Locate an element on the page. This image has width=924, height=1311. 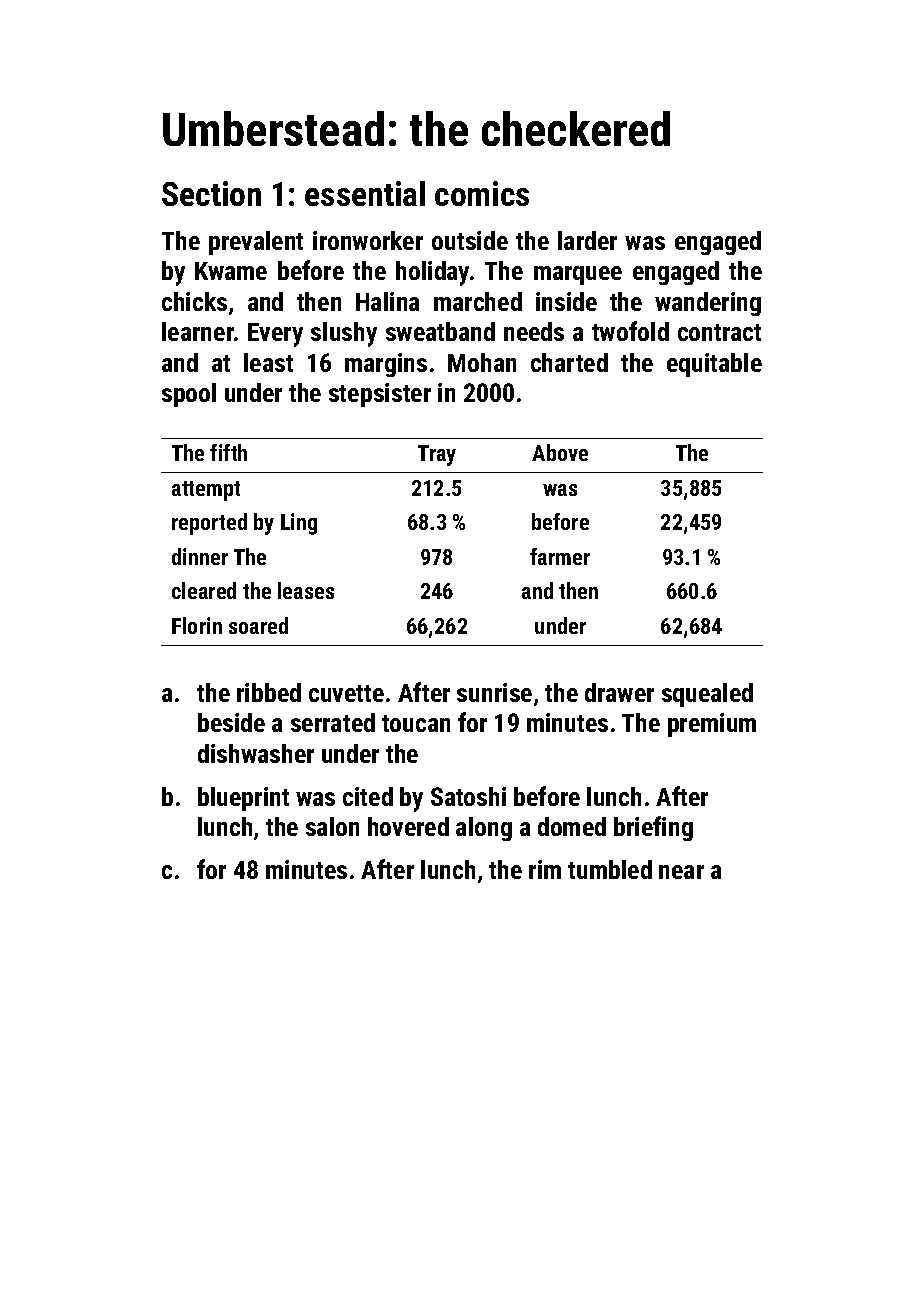
salon is located at coordinates (332, 826).
